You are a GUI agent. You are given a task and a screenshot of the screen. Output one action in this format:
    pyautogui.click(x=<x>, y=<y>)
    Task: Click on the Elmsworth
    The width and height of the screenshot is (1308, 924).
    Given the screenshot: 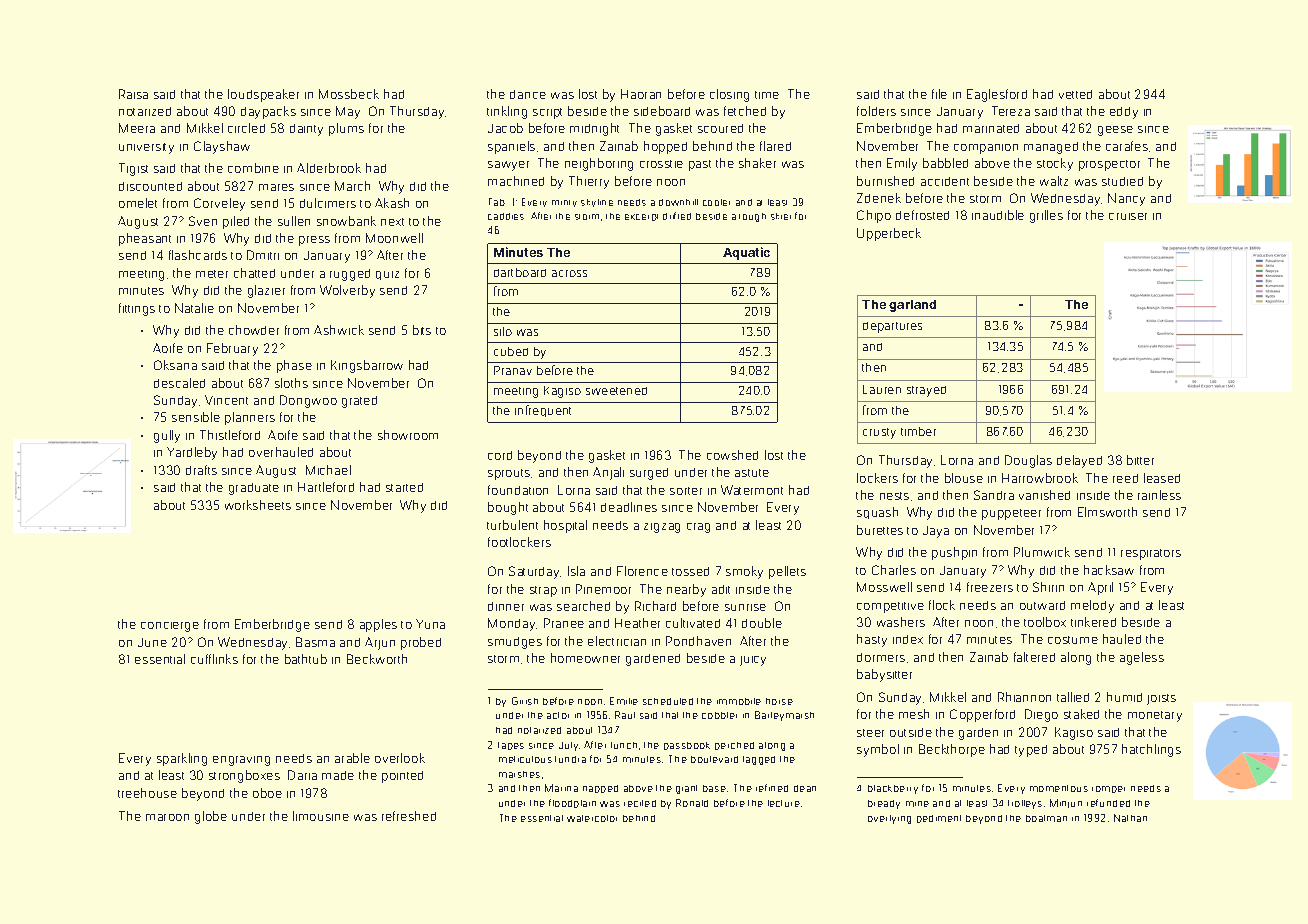 What is the action you would take?
    pyautogui.click(x=1107, y=512)
